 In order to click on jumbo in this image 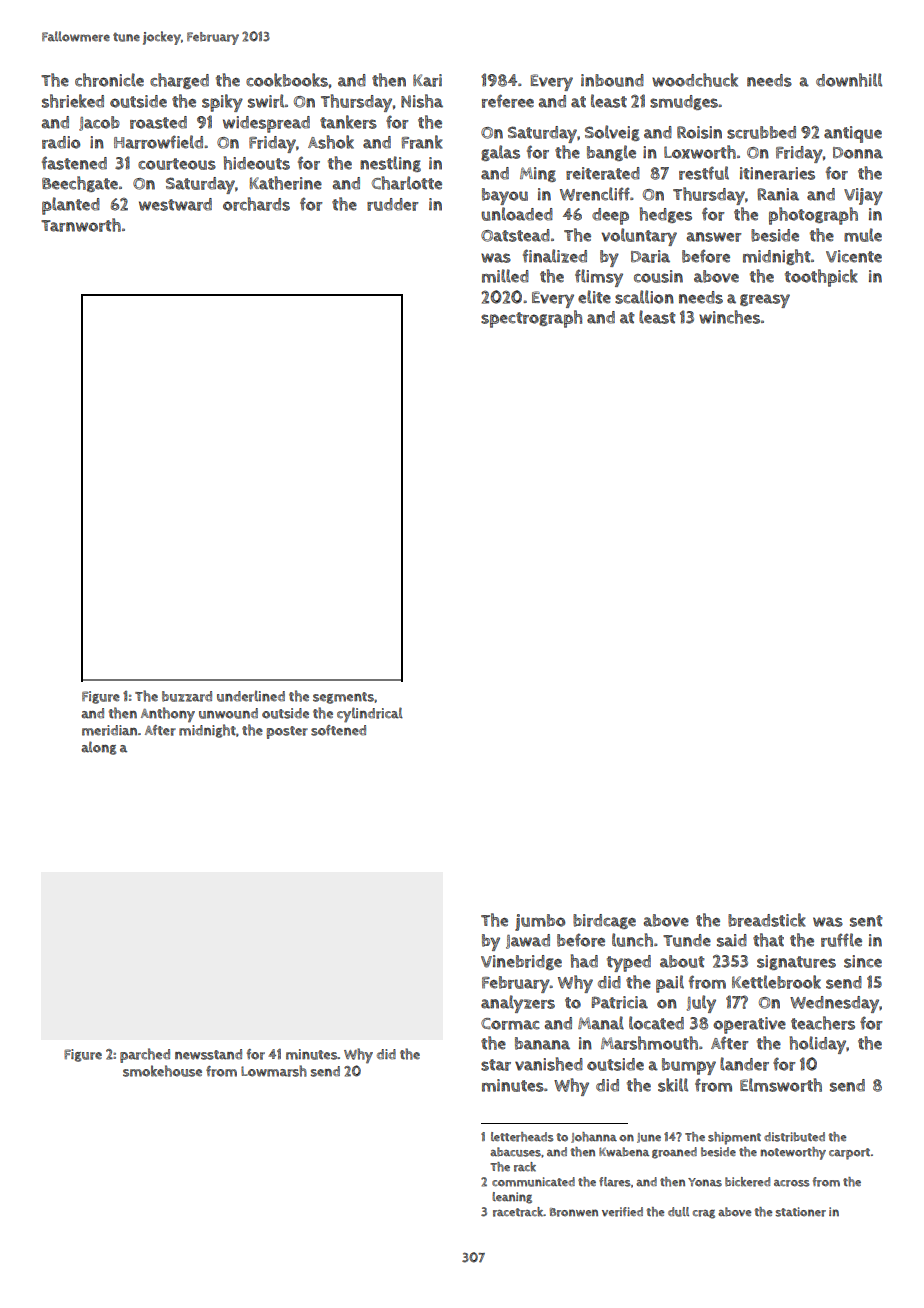, I will do `click(540, 922)`.
